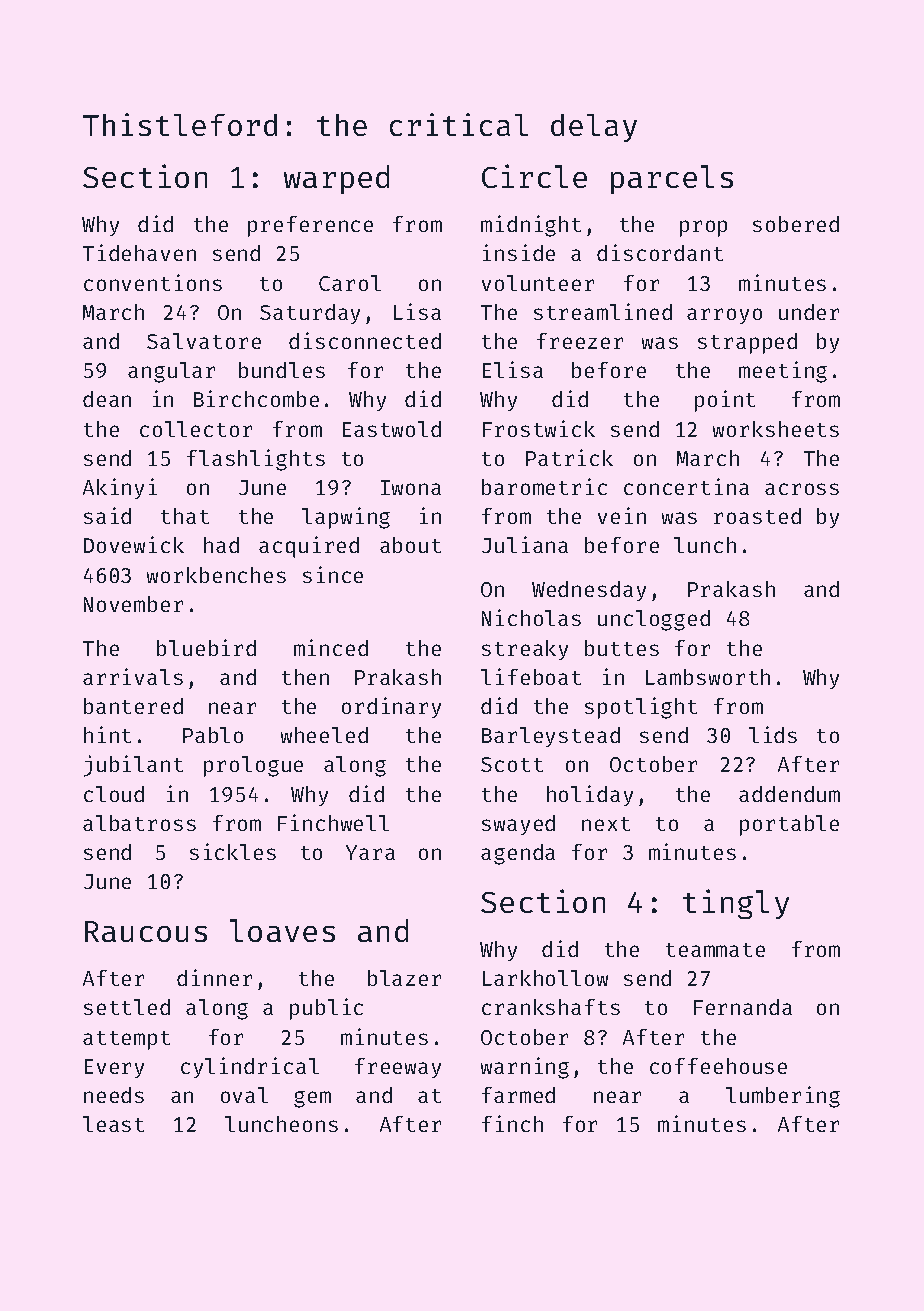  I want to click on Yara, so click(370, 852).
